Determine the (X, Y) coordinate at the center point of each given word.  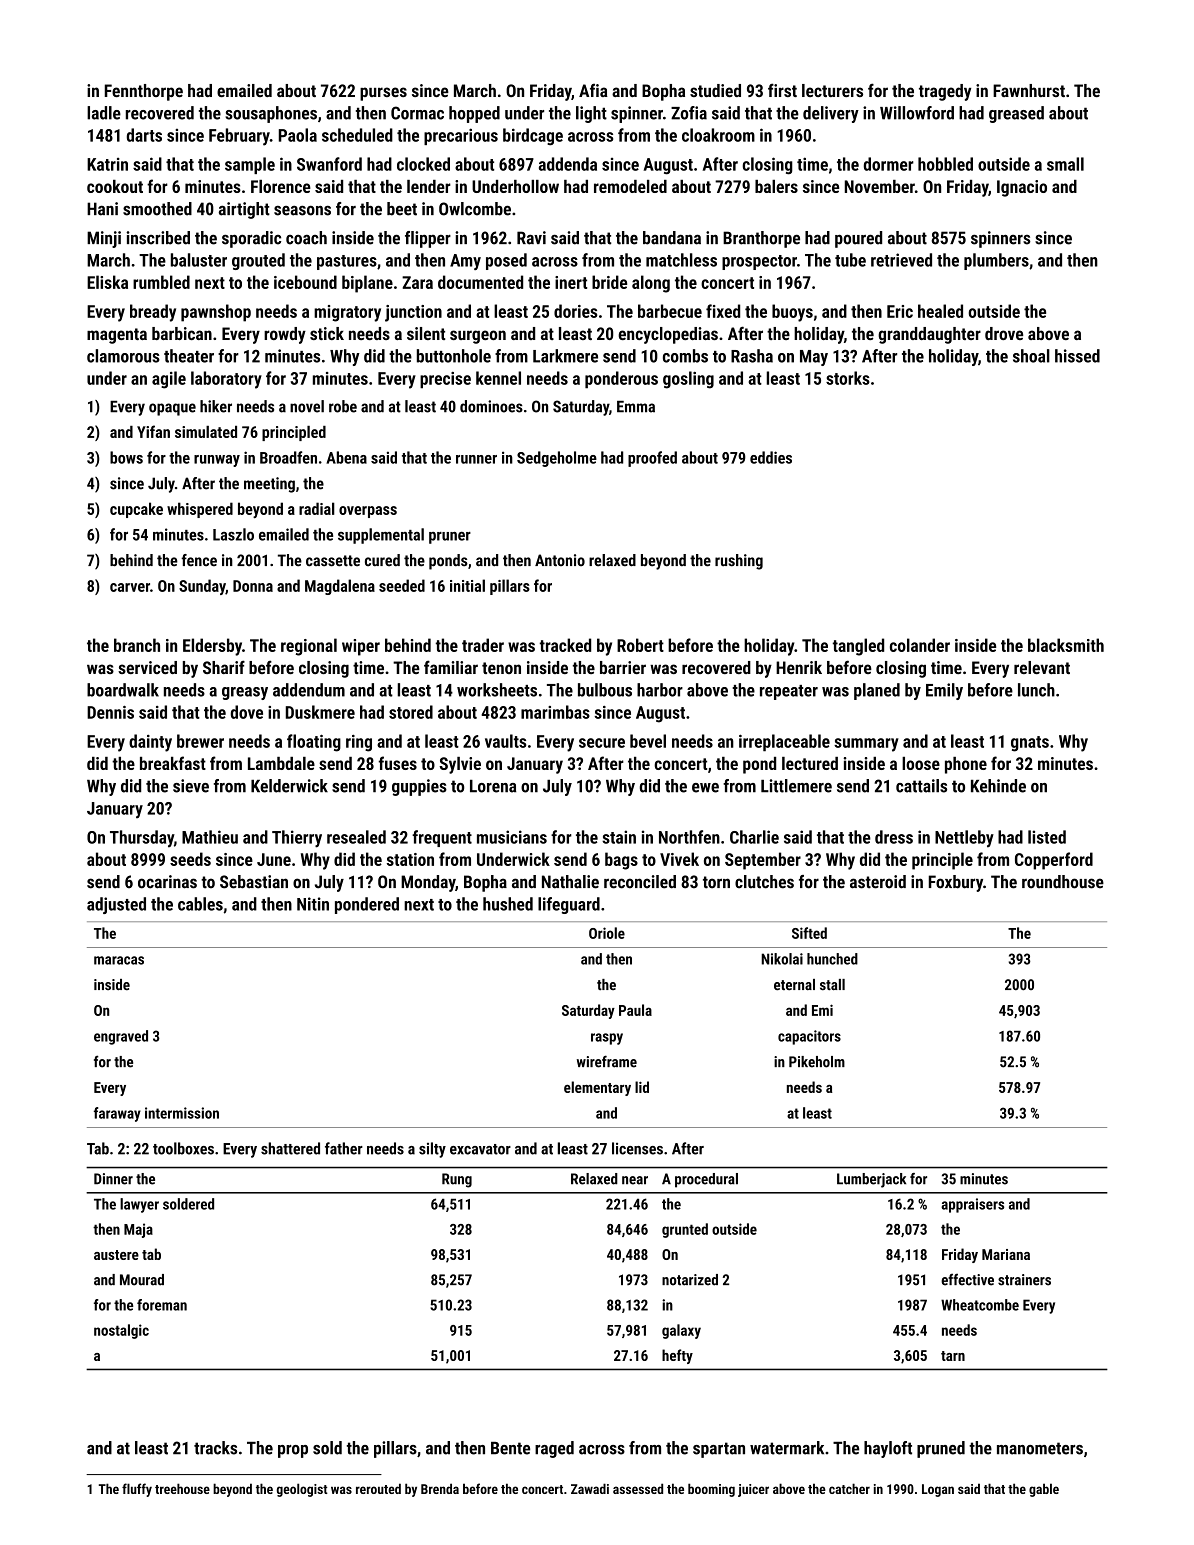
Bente (510, 1448)
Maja (138, 1230)
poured (858, 239)
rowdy (285, 335)
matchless (681, 260)
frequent (442, 838)
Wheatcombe (980, 1305)
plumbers (996, 261)
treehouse (182, 1488)
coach (306, 238)
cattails (921, 786)
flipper (428, 239)
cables (200, 904)
